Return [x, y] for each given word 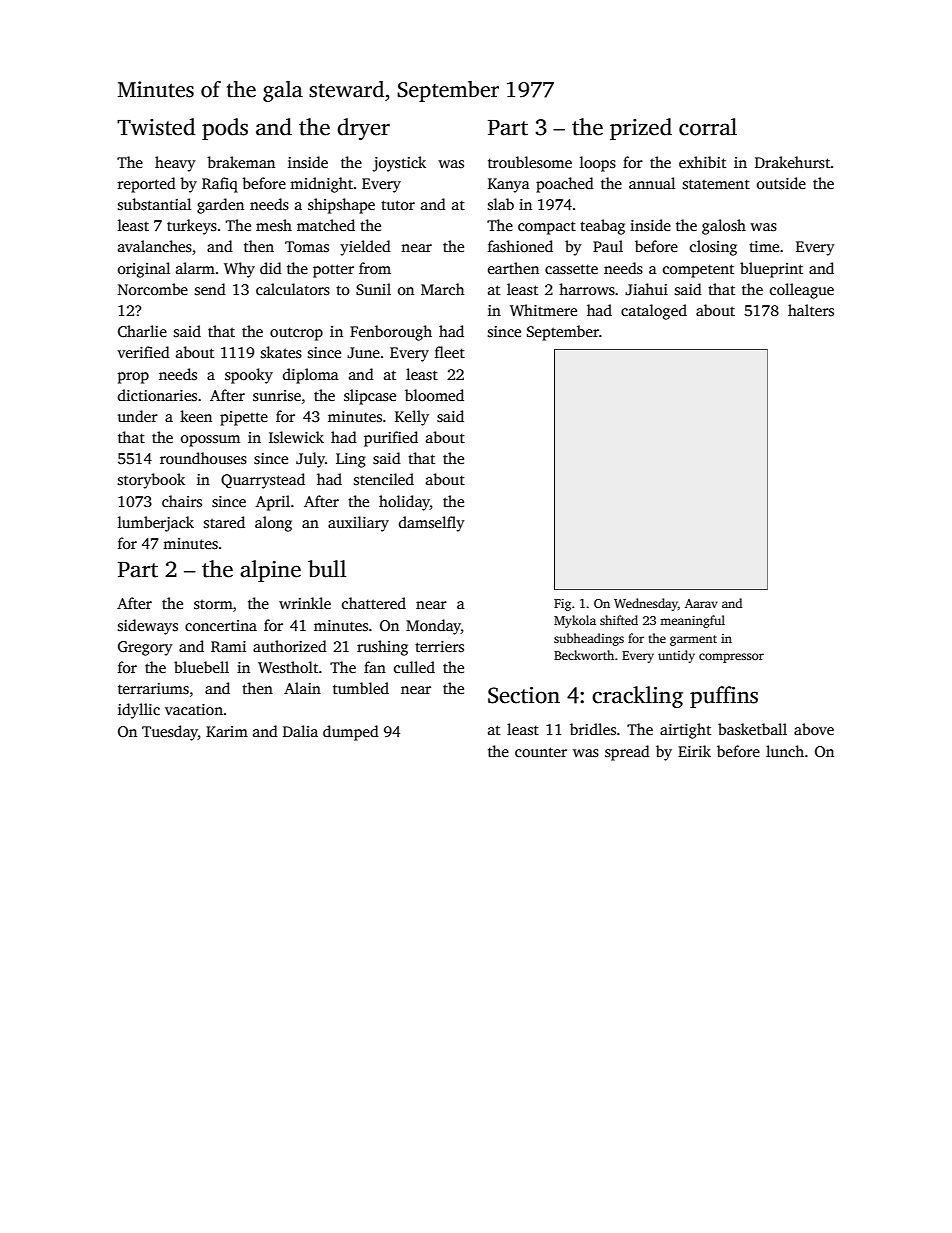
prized [641, 129]
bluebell [201, 667]
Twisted [156, 127]
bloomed [434, 395]
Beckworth [584, 655]
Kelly [412, 418]
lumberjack [156, 524]
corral [708, 127]
